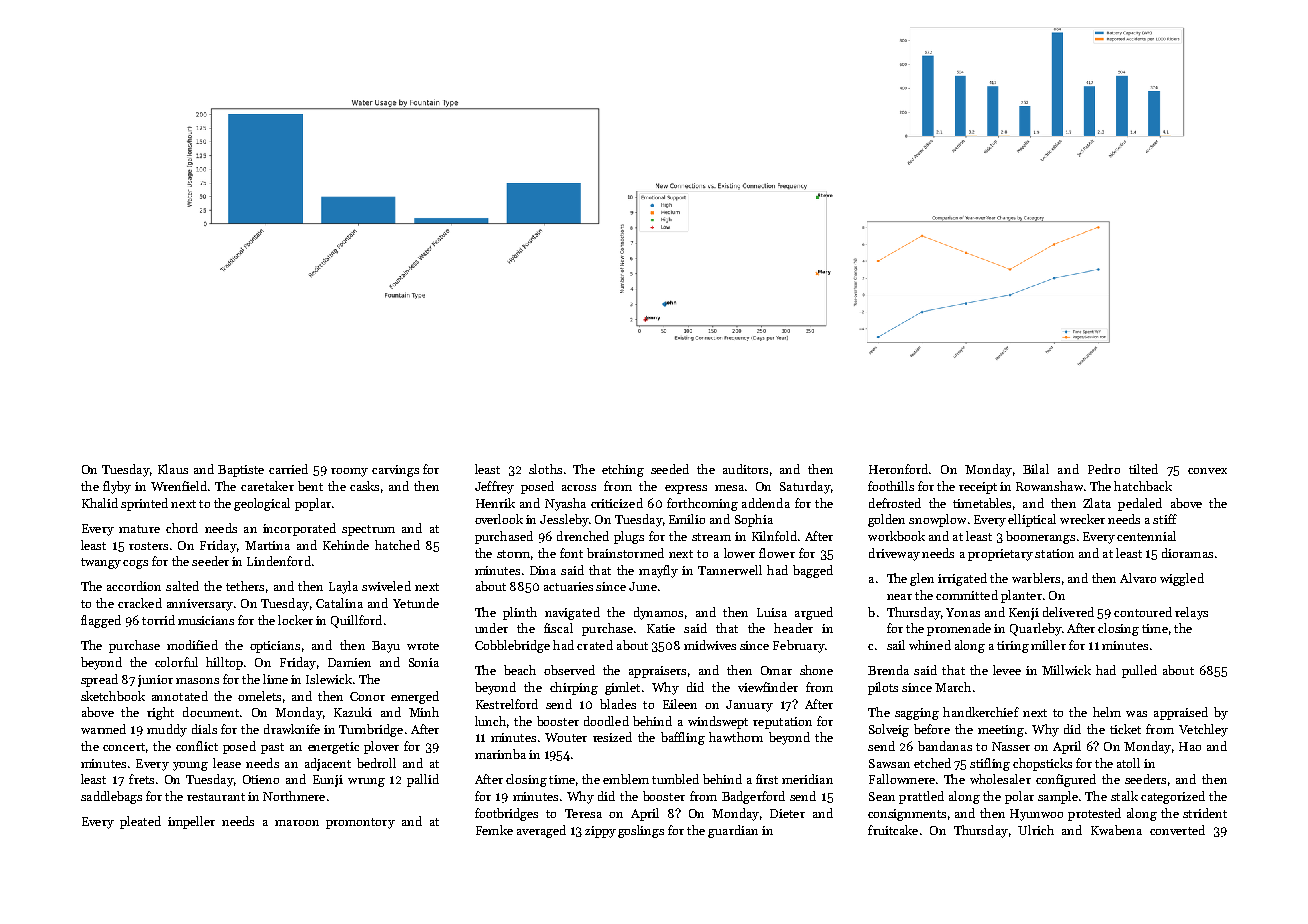 Image resolution: width=1308 pixels, height=924 pixels. What do you see at coordinates (683, 738) in the document?
I see `baffling` at bounding box center [683, 738].
